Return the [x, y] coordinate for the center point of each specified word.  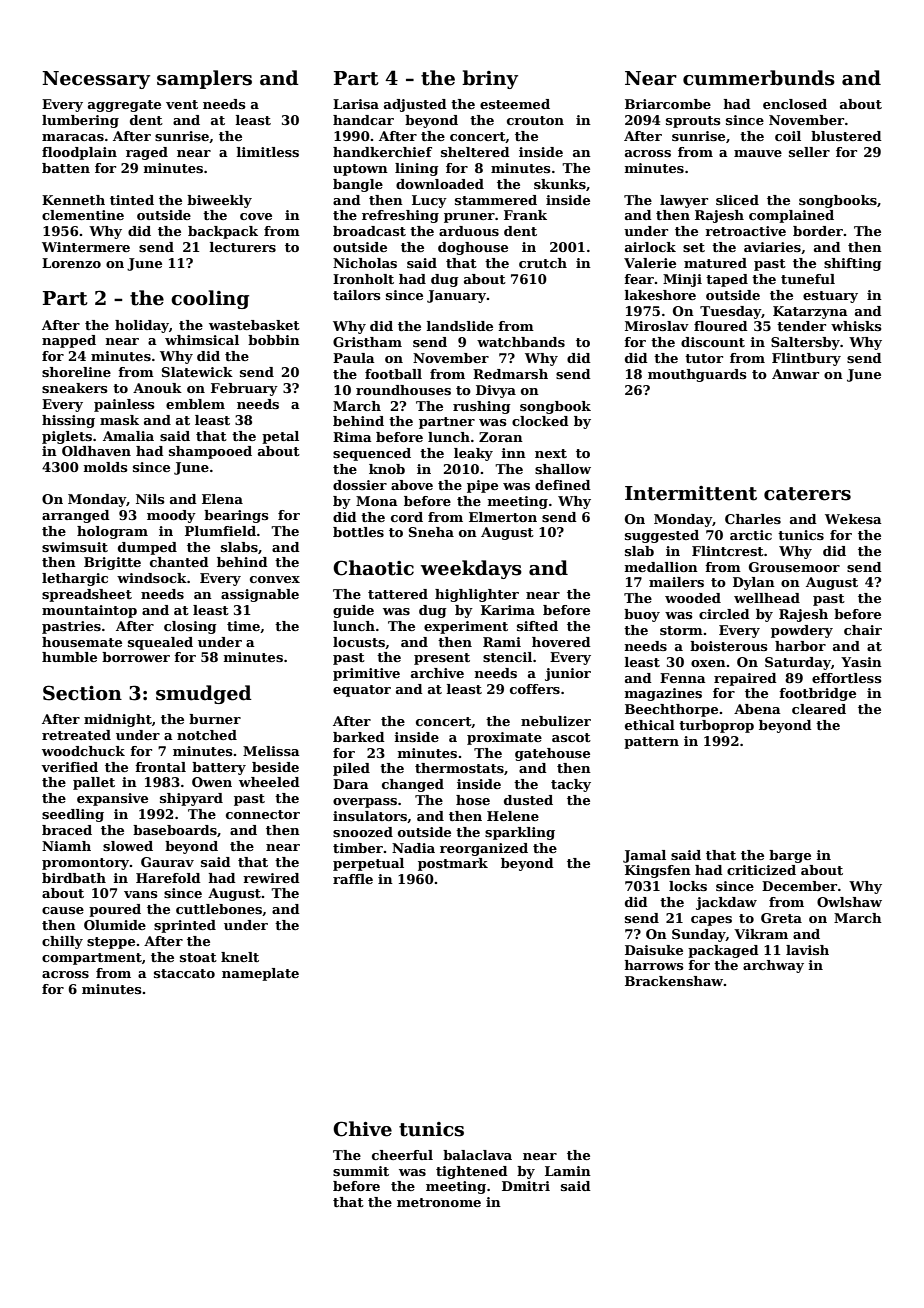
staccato [184, 973]
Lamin [568, 1171]
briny [490, 79]
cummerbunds [759, 78]
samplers [204, 79]
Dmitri [526, 1186]
